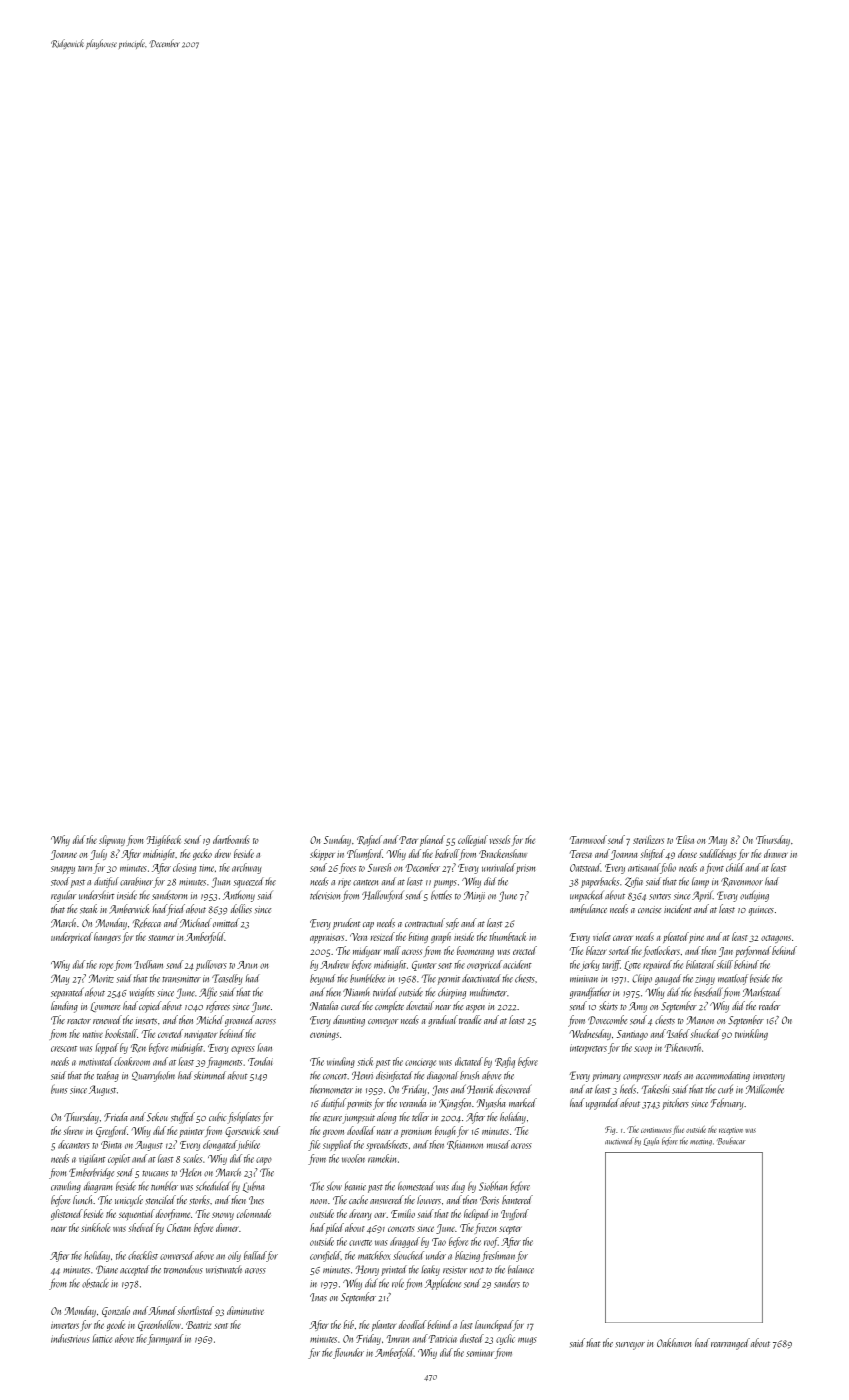 This image has width=849, height=1400. What do you see at coordinates (102, 1338) in the image?
I see `lattice` at bounding box center [102, 1338].
